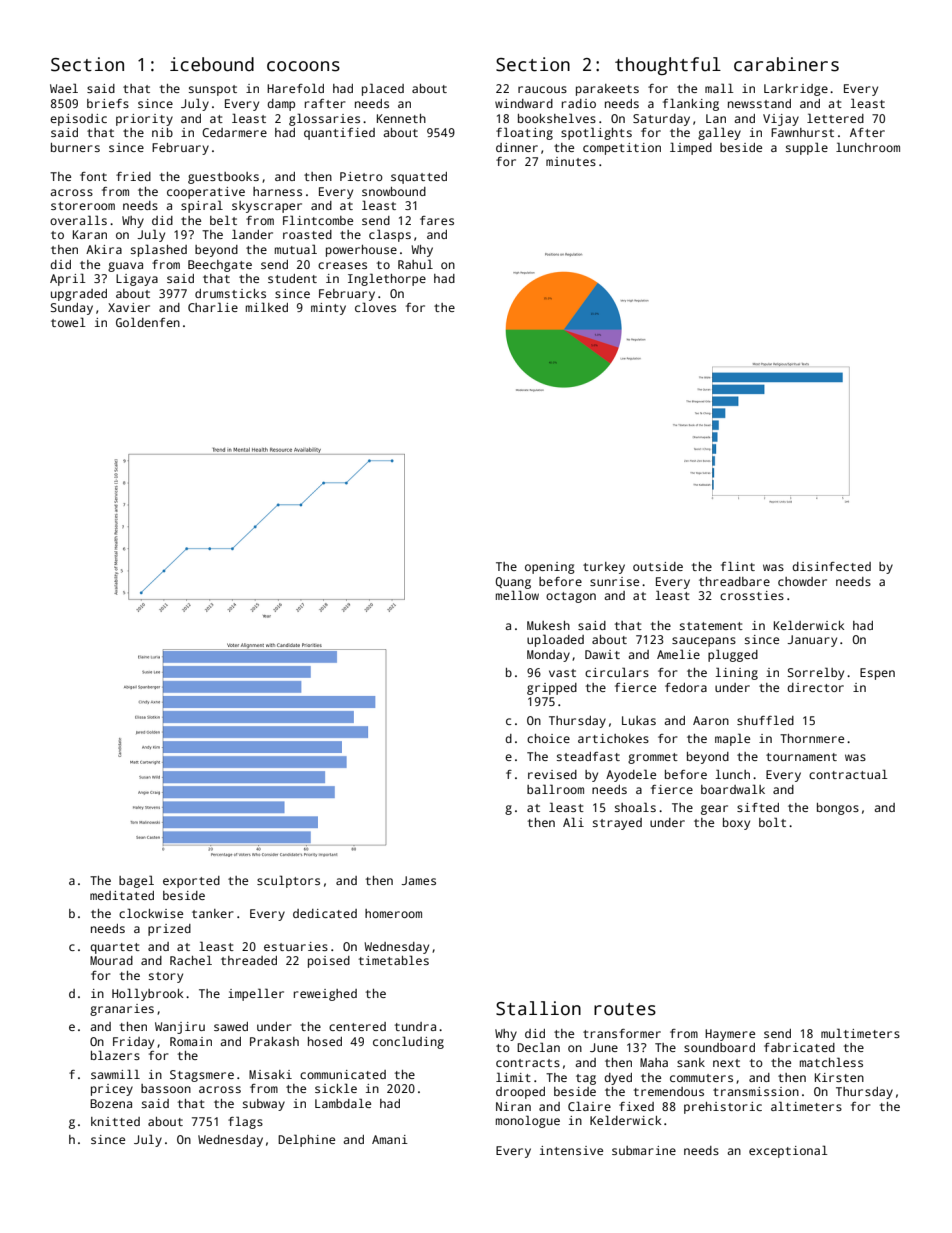 This screenshot has width=952, height=1233. Describe the element at coordinates (136, 881) in the screenshot. I see `bagel` at that location.
